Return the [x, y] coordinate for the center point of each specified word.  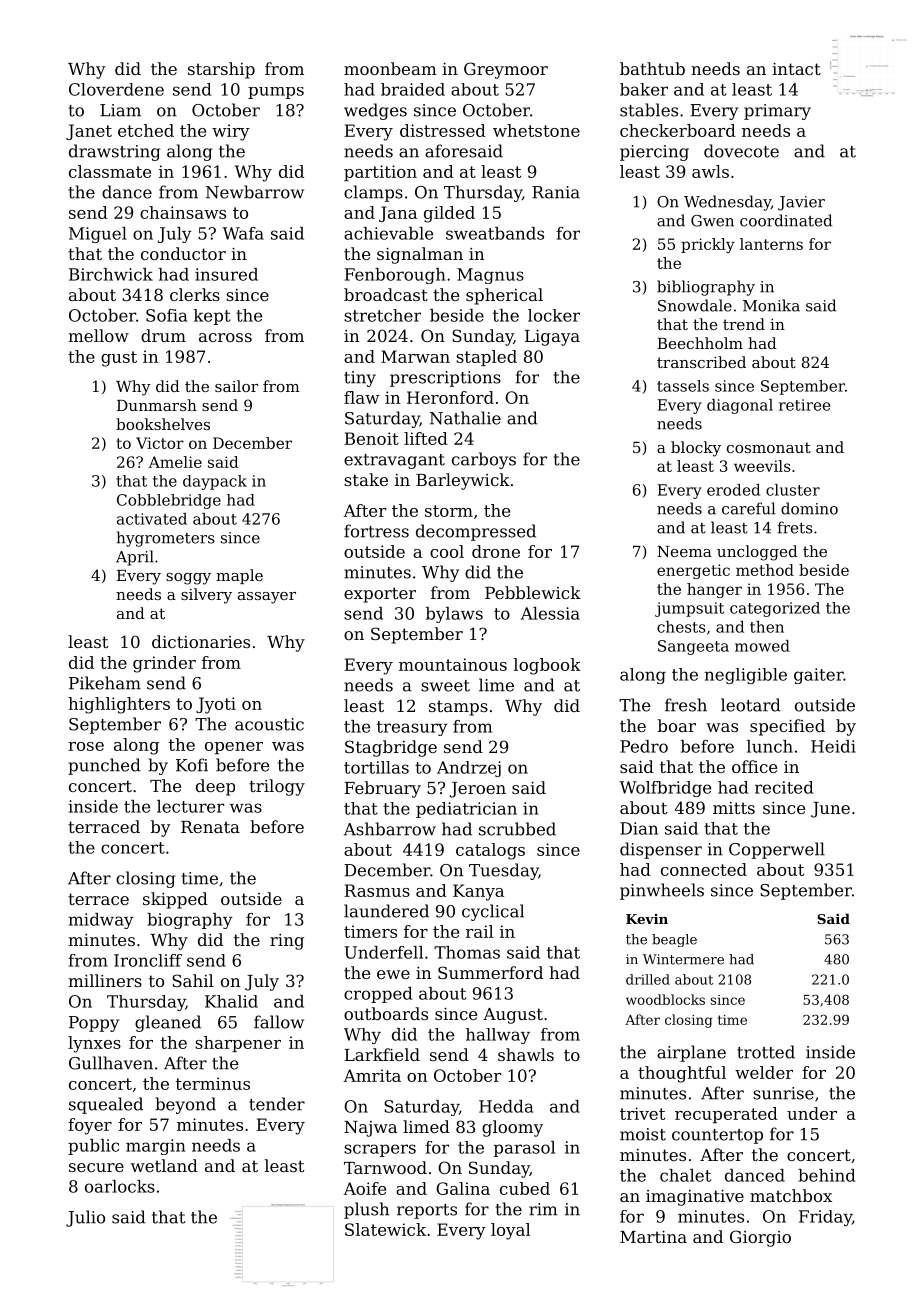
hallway [498, 1036]
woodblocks [665, 999]
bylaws [454, 615]
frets [794, 527]
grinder [164, 664]
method [765, 570]
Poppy [94, 1024]
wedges [375, 111]
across [225, 337]
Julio [85, 1218]
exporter [380, 595]
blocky [696, 449]
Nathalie [465, 418]
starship [221, 70]
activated [152, 519]
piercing [654, 153]
